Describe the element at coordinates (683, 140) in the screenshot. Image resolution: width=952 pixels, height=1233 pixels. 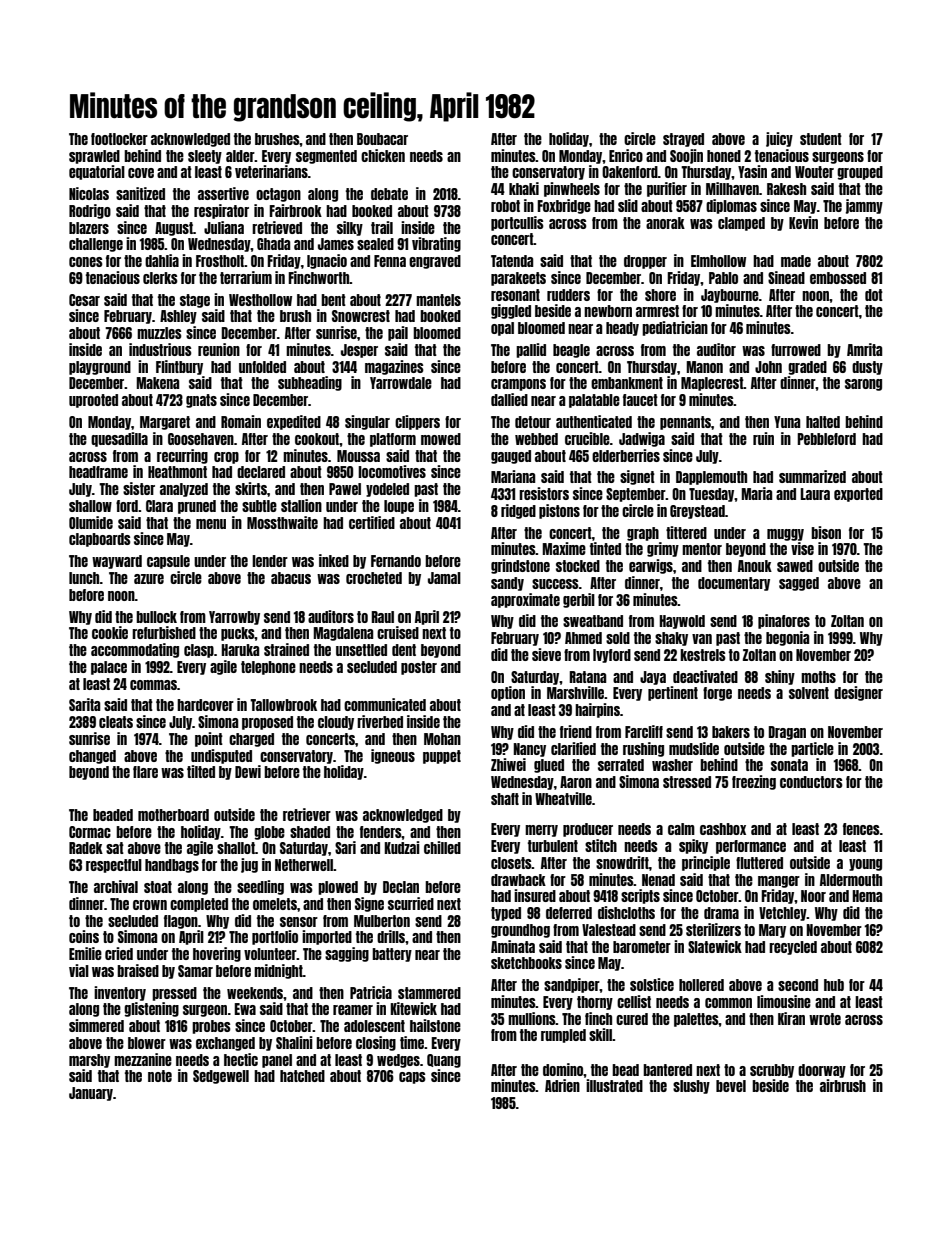
I see `strayed` at that location.
